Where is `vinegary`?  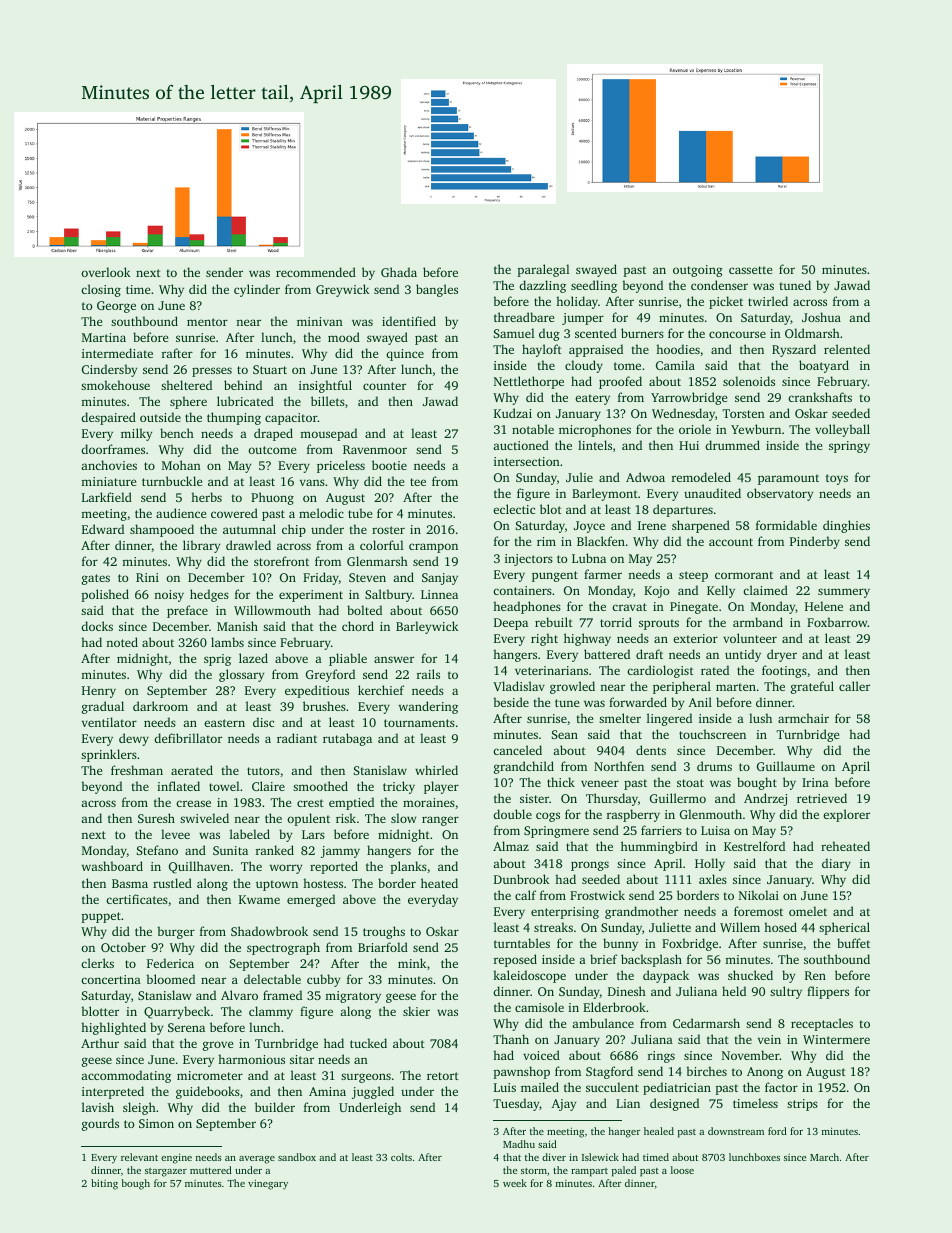 vinegary is located at coordinates (268, 1184).
